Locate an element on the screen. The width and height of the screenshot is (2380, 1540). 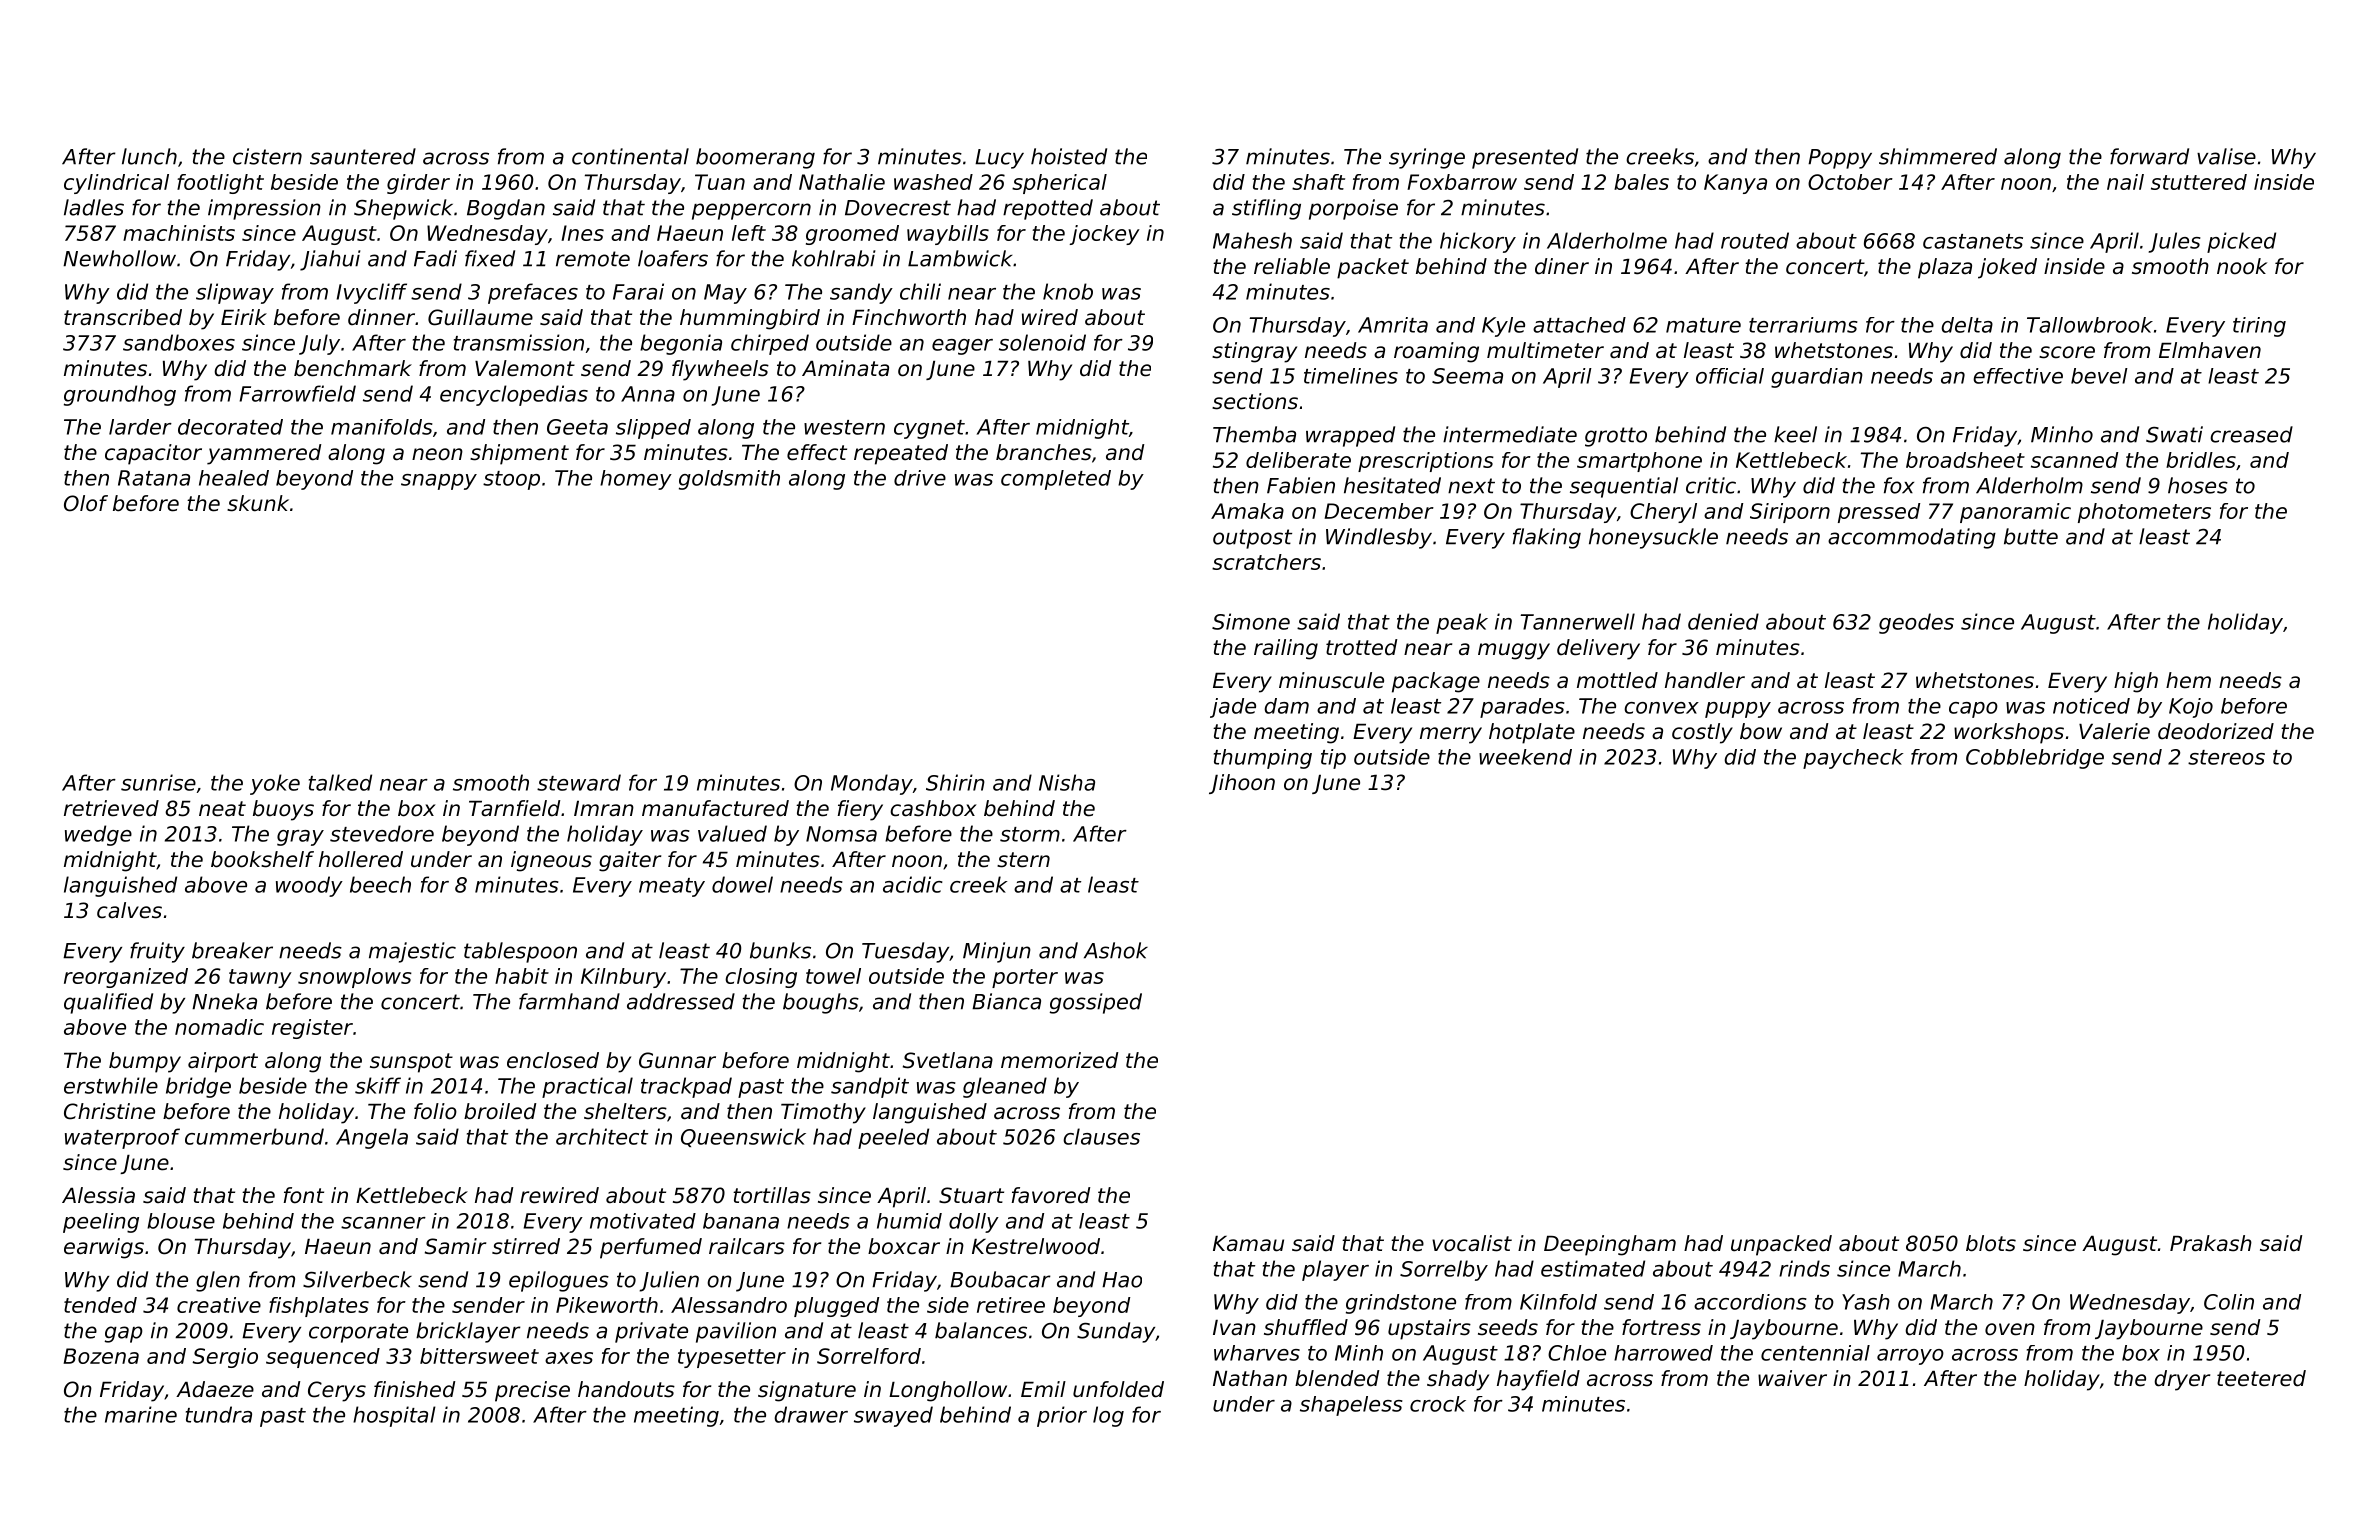
stereos is located at coordinates (2226, 757).
